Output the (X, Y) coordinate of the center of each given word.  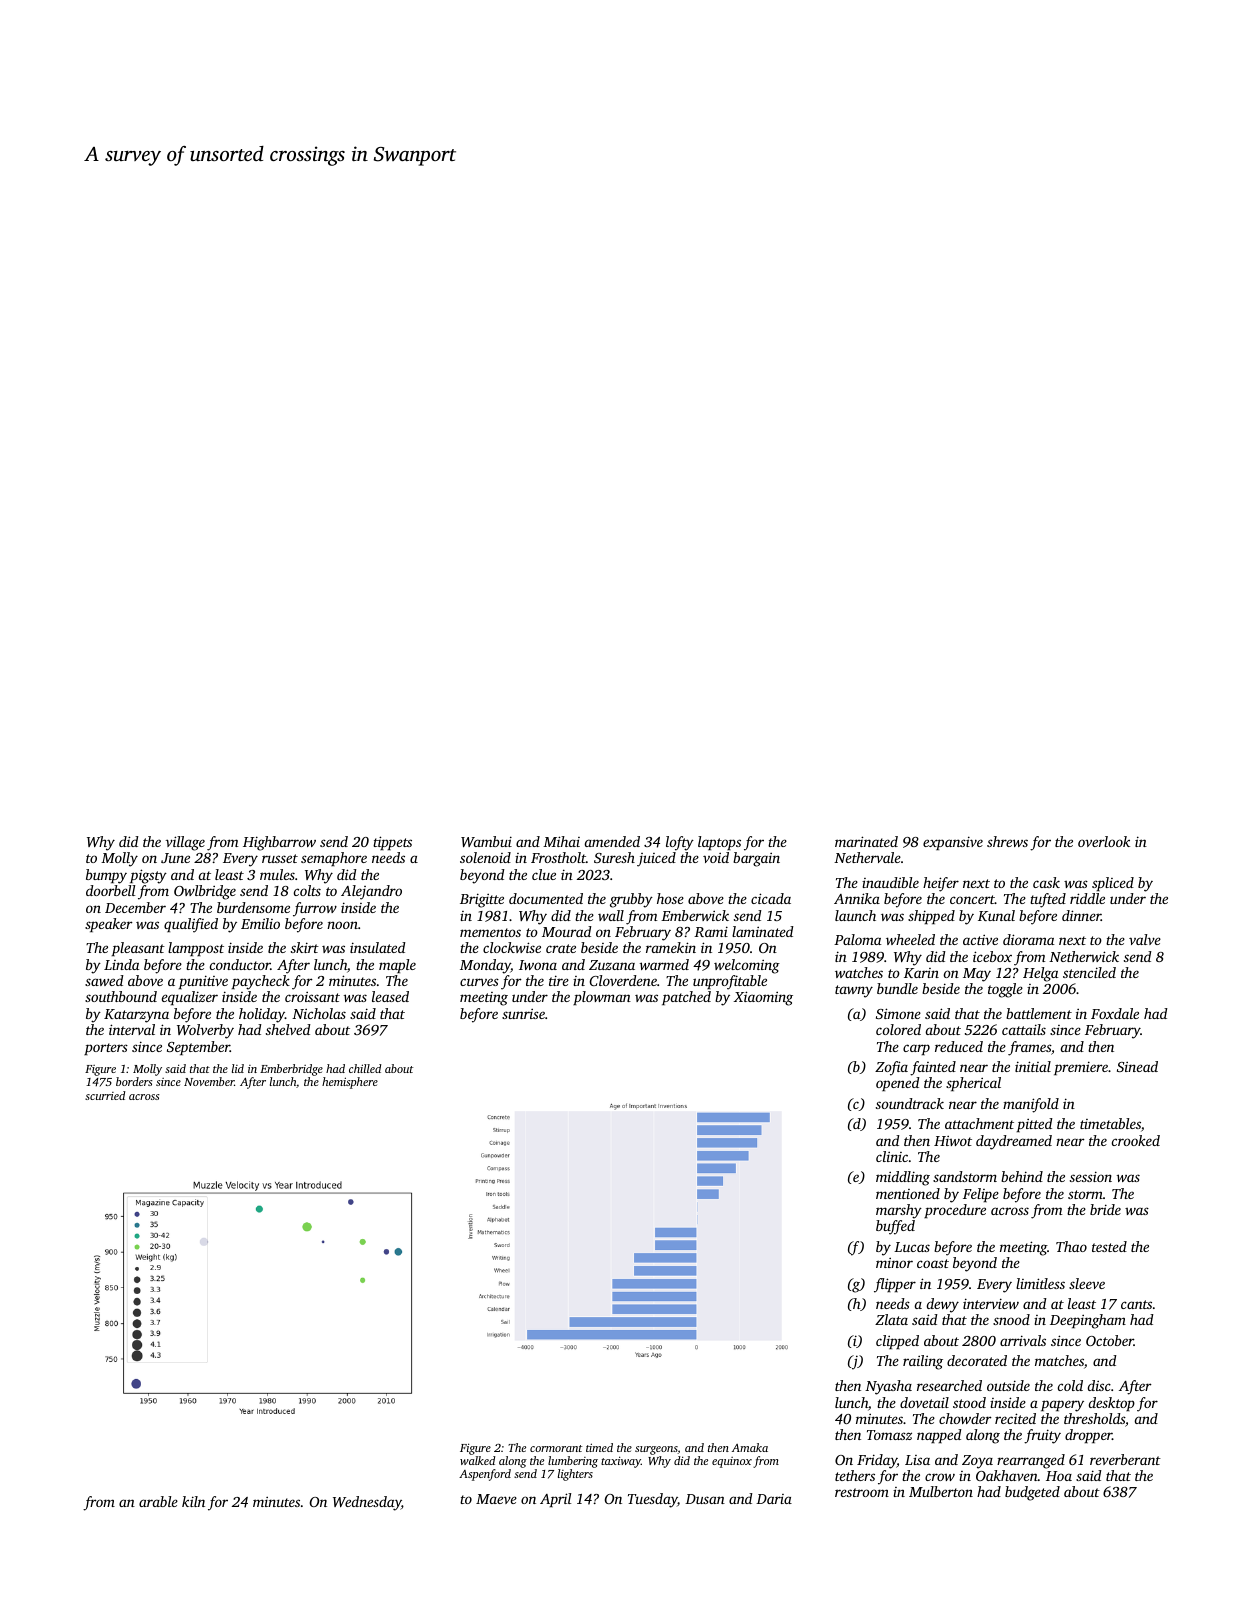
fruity (1042, 1436)
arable (158, 1501)
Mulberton (941, 1491)
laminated (763, 931)
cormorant (556, 1448)
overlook (1104, 841)
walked (477, 1460)
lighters (575, 1475)
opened (898, 1084)
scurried (105, 1095)
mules (277, 874)
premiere (1081, 1068)
